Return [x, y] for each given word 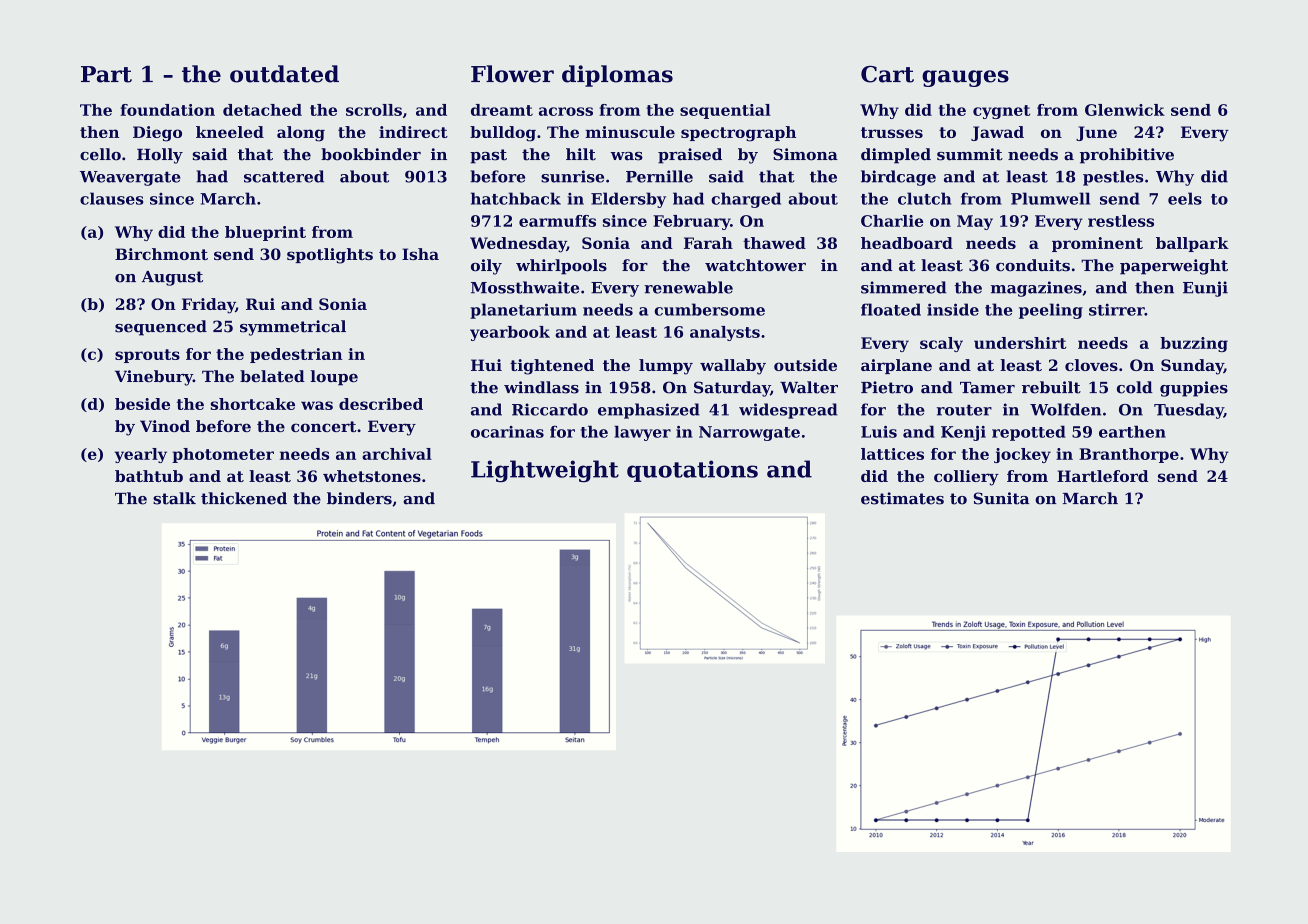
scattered [284, 176]
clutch [924, 198]
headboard [907, 243]
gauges [965, 78]
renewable [688, 287]
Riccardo [550, 409]
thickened [244, 498]
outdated [284, 74]
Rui [260, 304]
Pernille [659, 176]
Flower [512, 74]
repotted [1029, 433]
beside [142, 404]
